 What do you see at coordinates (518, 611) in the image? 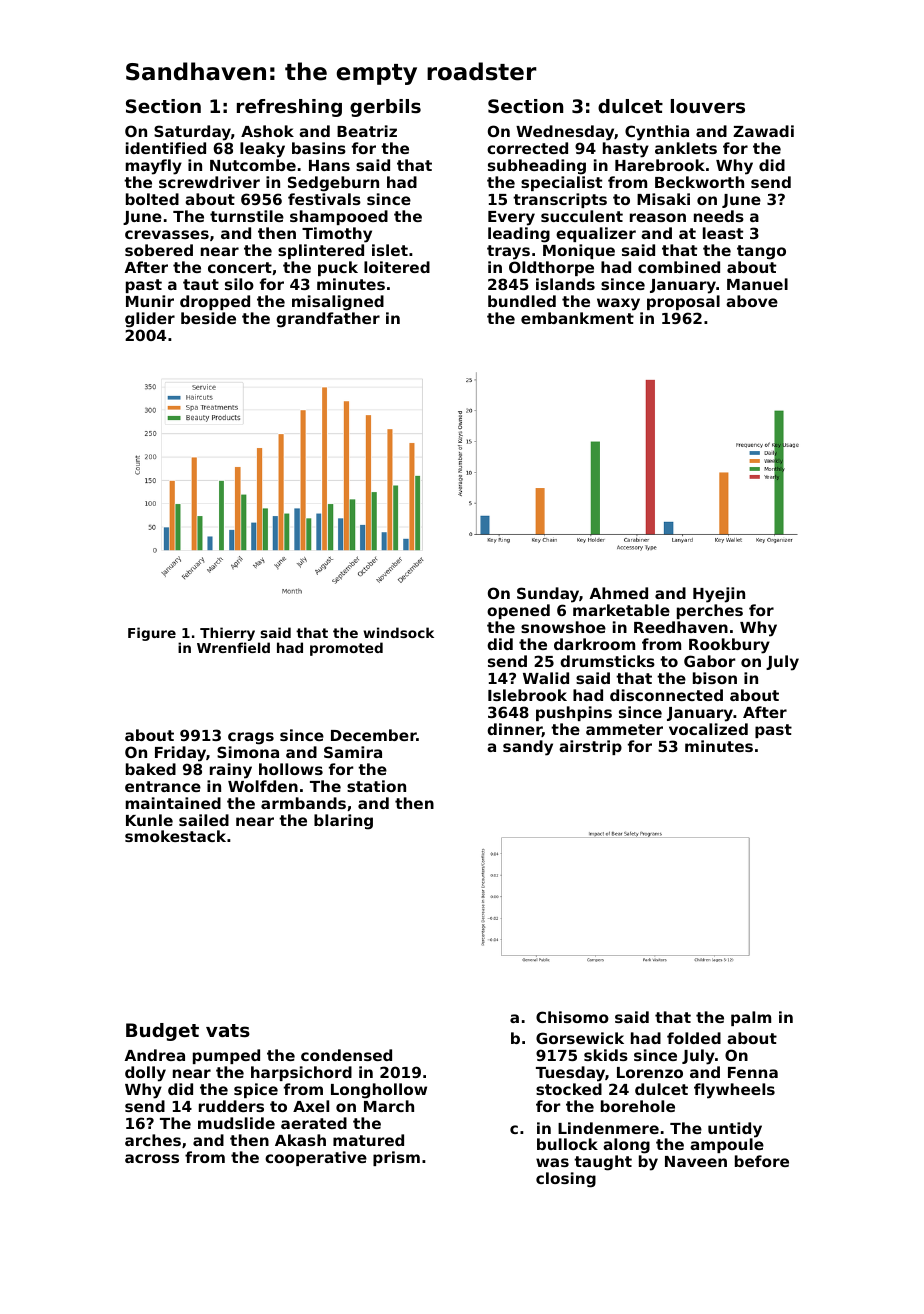
I see `opened` at bounding box center [518, 611].
